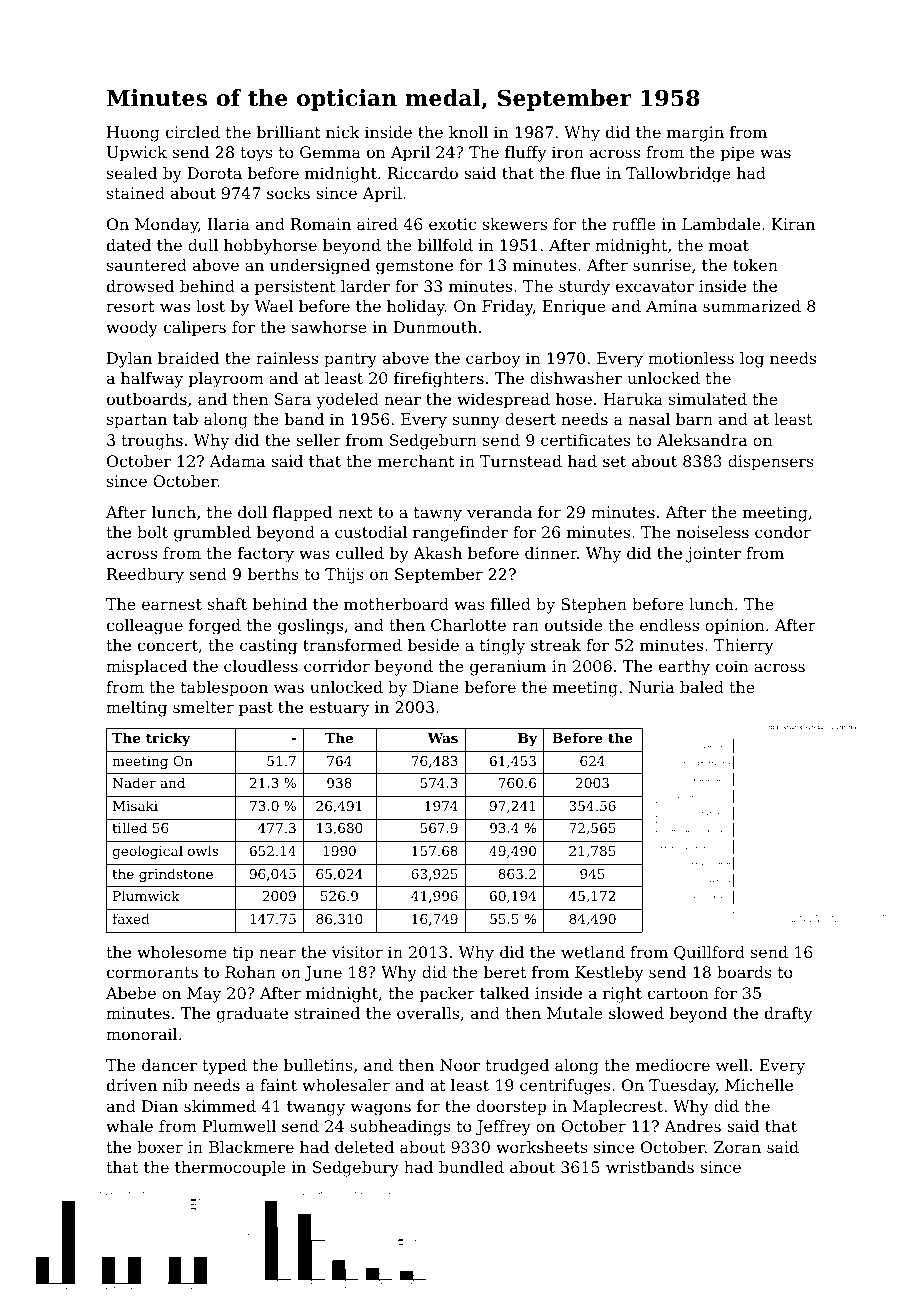 Image resolution: width=924 pixels, height=1308 pixels. What do you see at coordinates (499, 512) in the document?
I see `veranda` at bounding box center [499, 512].
